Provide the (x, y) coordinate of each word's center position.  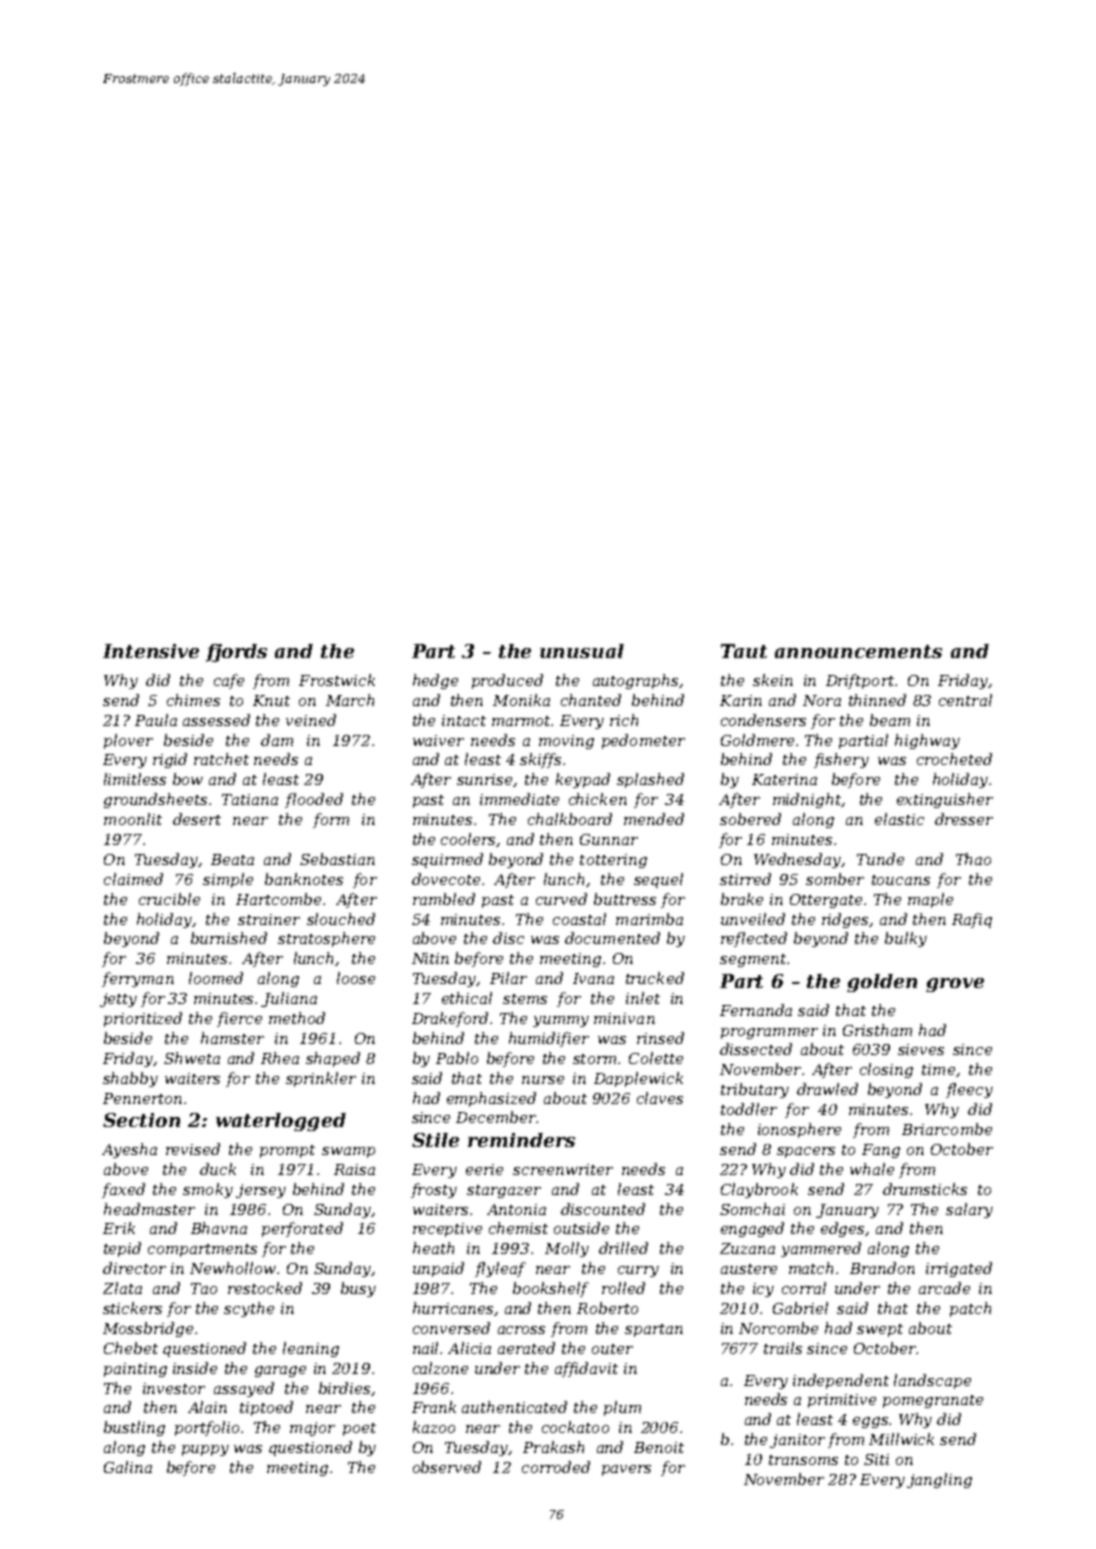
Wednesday (797, 860)
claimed (133, 879)
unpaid (438, 1269)
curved (561, 899)
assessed (216, 720)
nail (427, 1348)
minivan (624, 1018)
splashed (650, 780)
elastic (899, 819)
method (297, 1018)
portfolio (207, 1428)
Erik (119, 1228)
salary (969, 1210)
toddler (749, 1109)
